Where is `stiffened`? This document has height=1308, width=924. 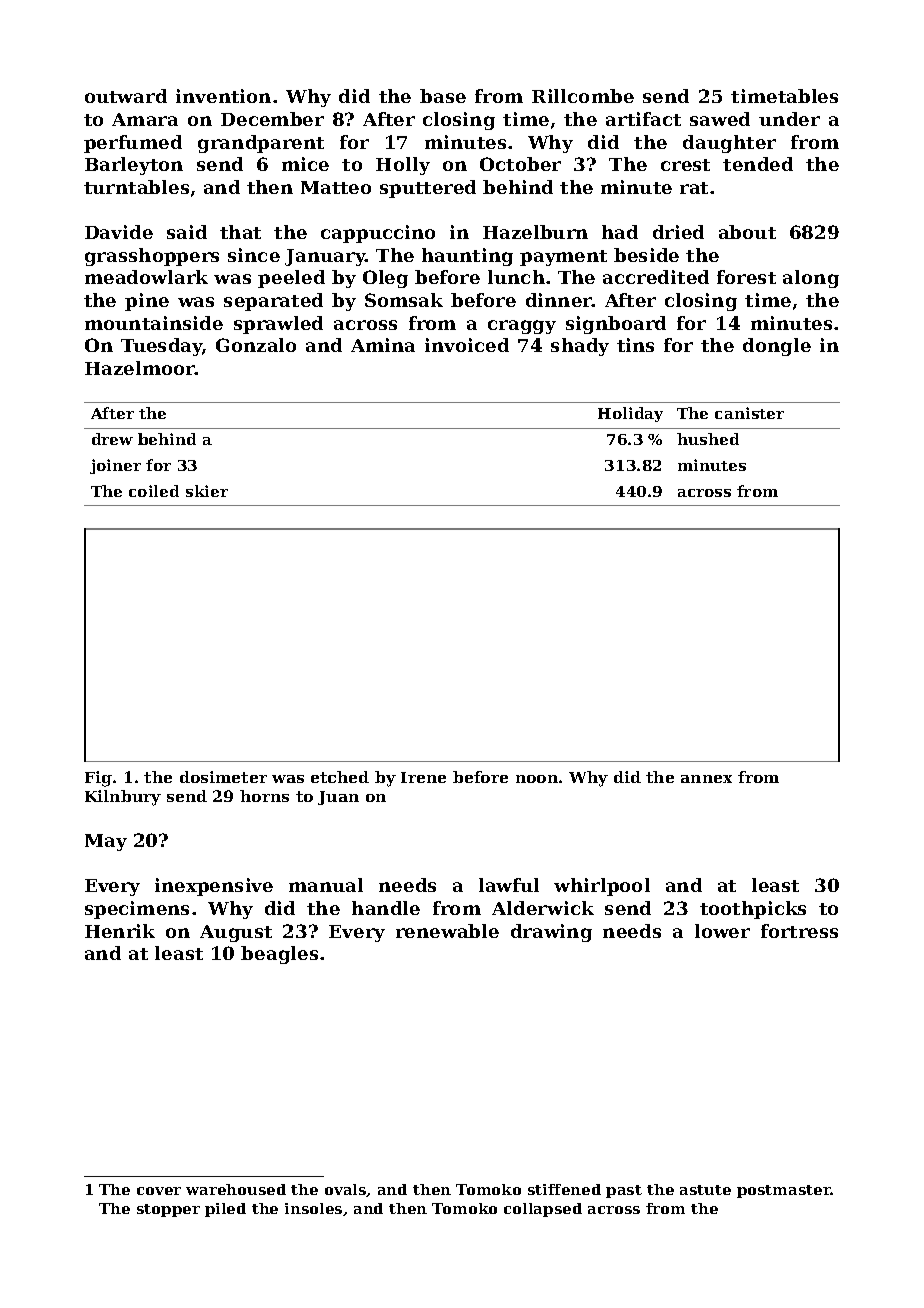
stiffened is located at coordinates (564, 1189).
